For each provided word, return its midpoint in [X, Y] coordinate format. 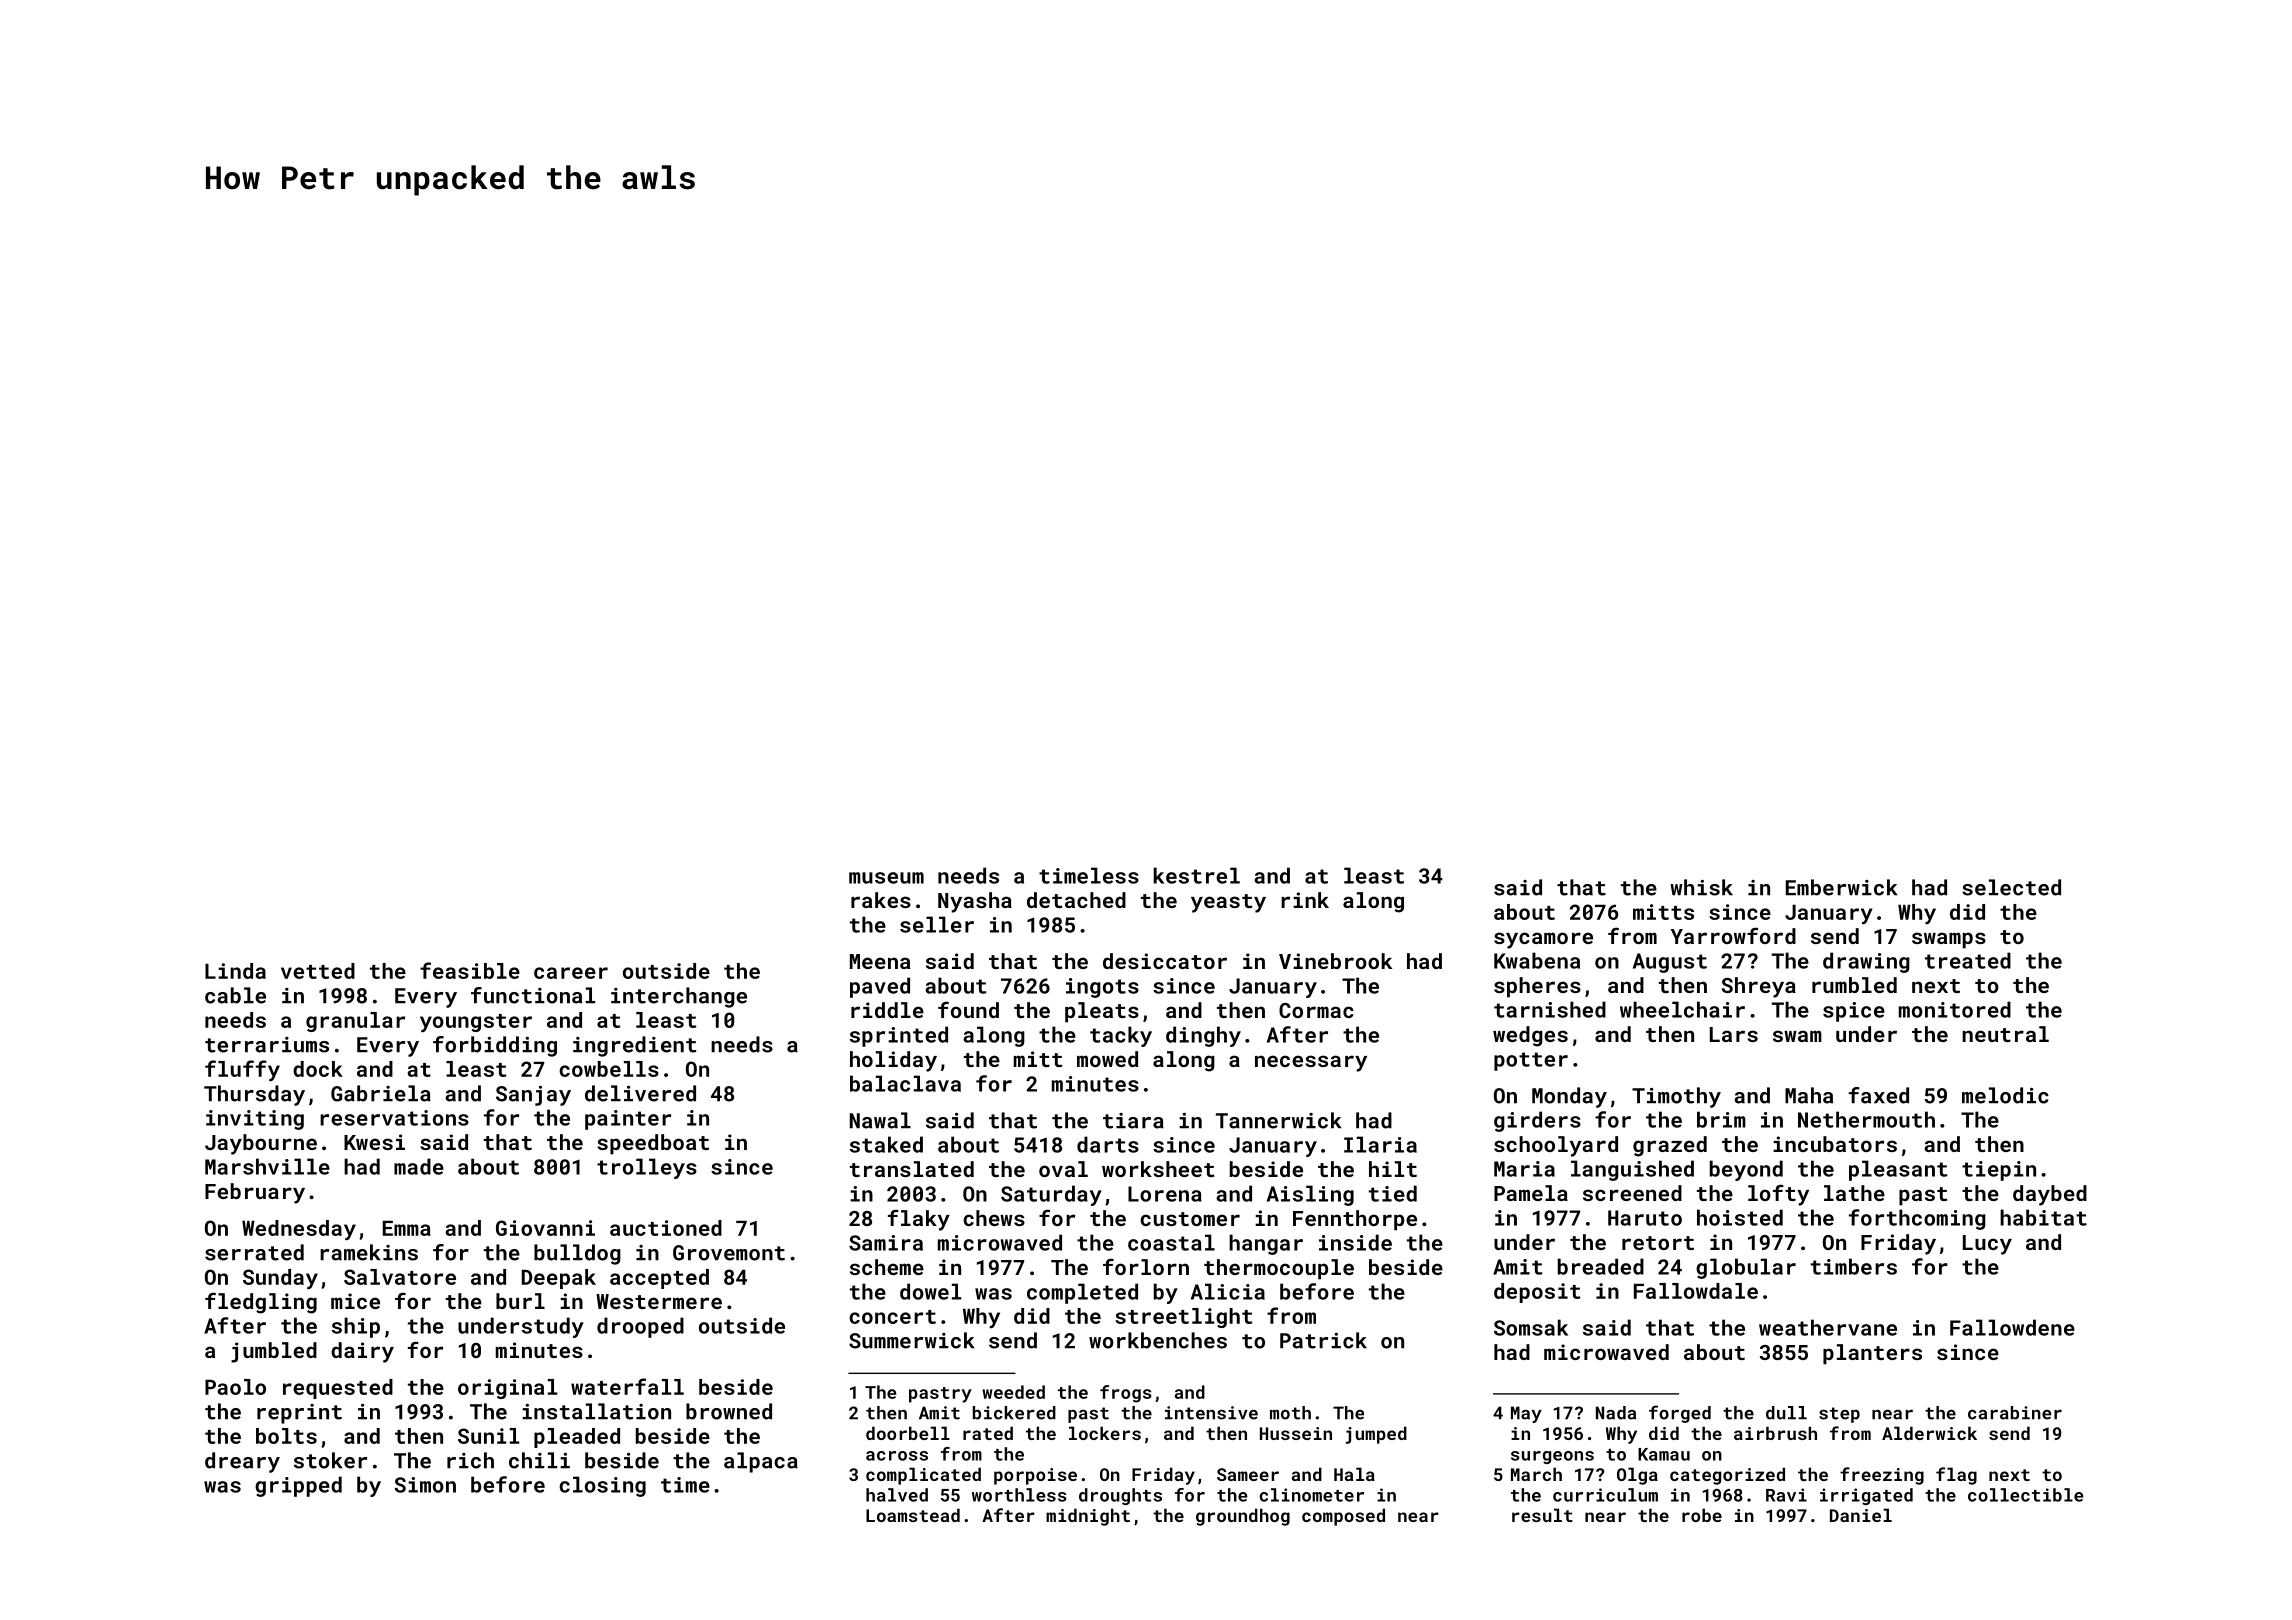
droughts [1120, 1496]
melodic [2005, 1095]
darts [1108, 1144]
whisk [1701, 887]
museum [886, 878]
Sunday [280, 1279]
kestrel [1196, 875]
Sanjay [533, 1096]
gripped [298, 1486]
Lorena [1165, 1194]
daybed [2050, 1195]
